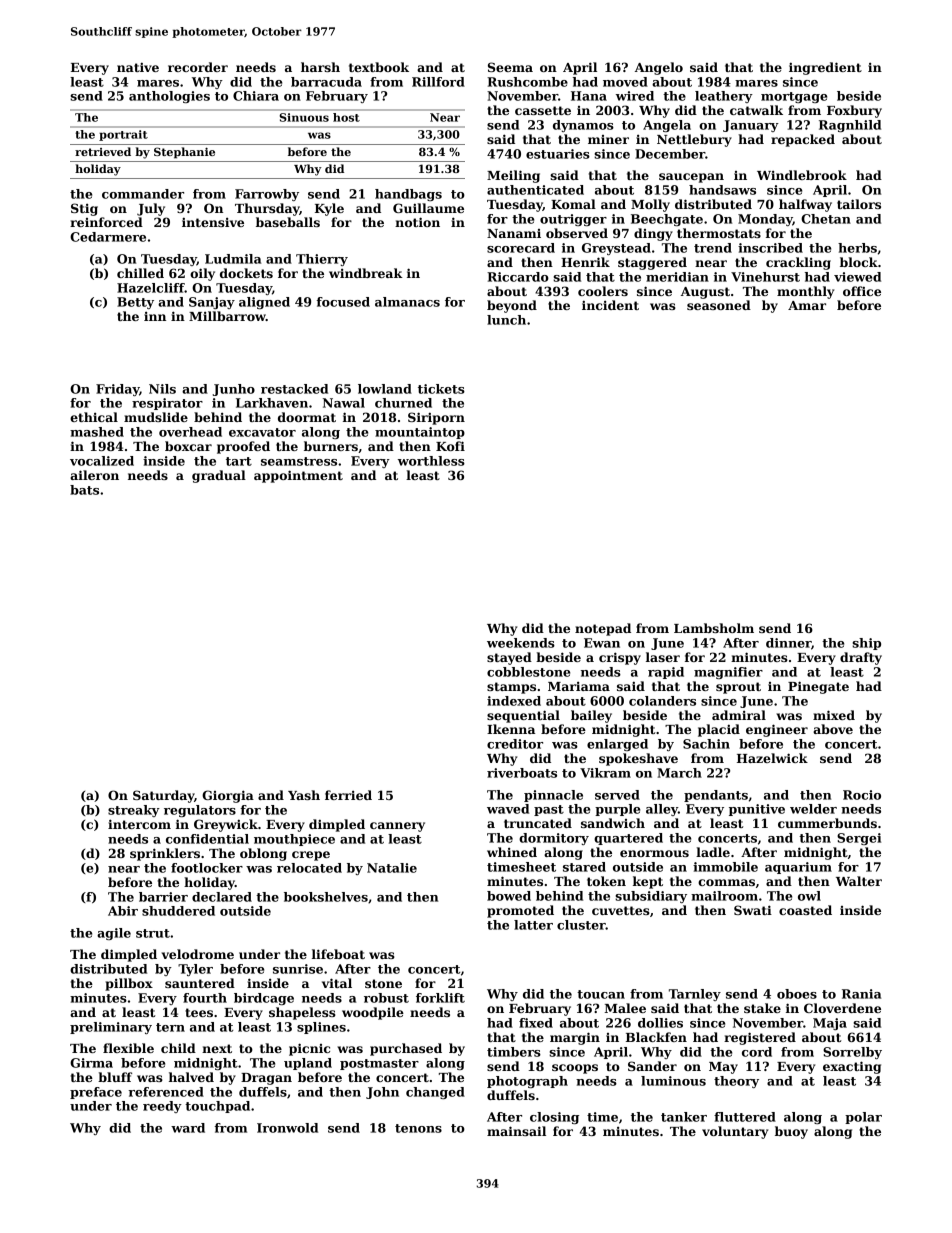 This screenshot has height=1233, width=952. What do you see at coordinates (94, 417) in the screenshot?
I see `ethical` at bounding box center [94, 417].
